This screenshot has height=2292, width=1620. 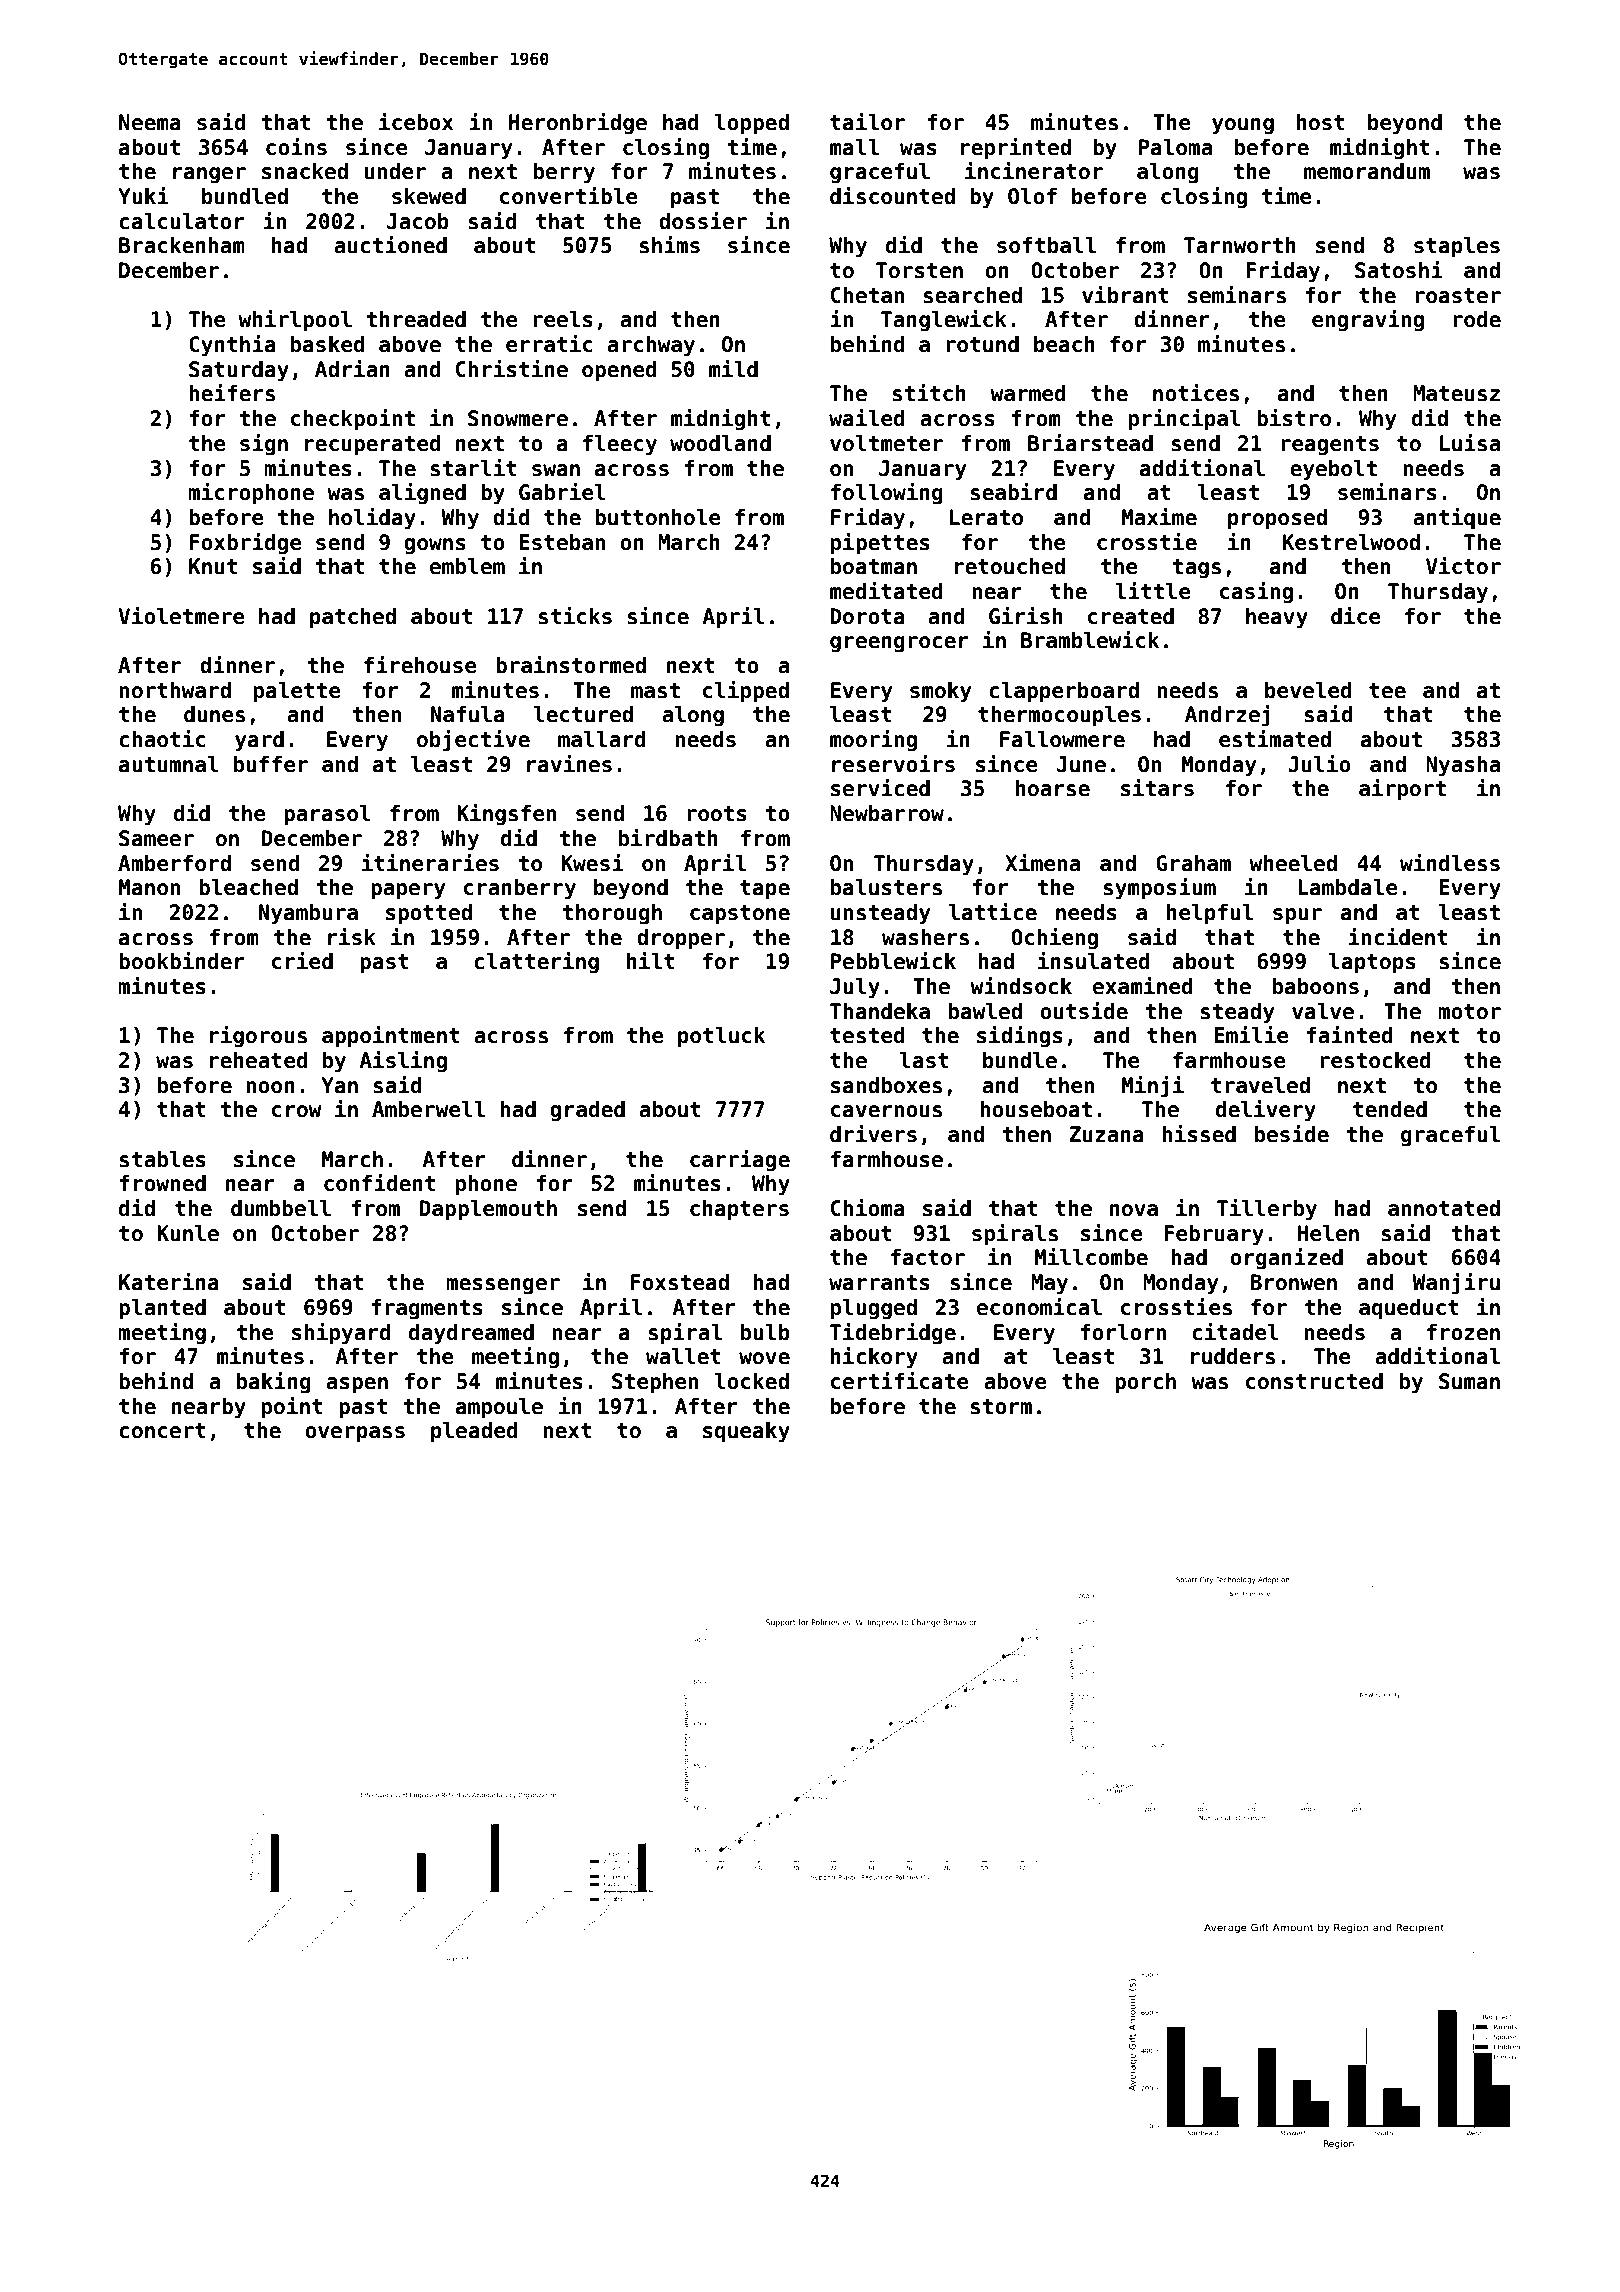 What do you see at coordinates (1145, 1383) in the screenshot?
I see `porch` at bounding box center [1145, 1383].
